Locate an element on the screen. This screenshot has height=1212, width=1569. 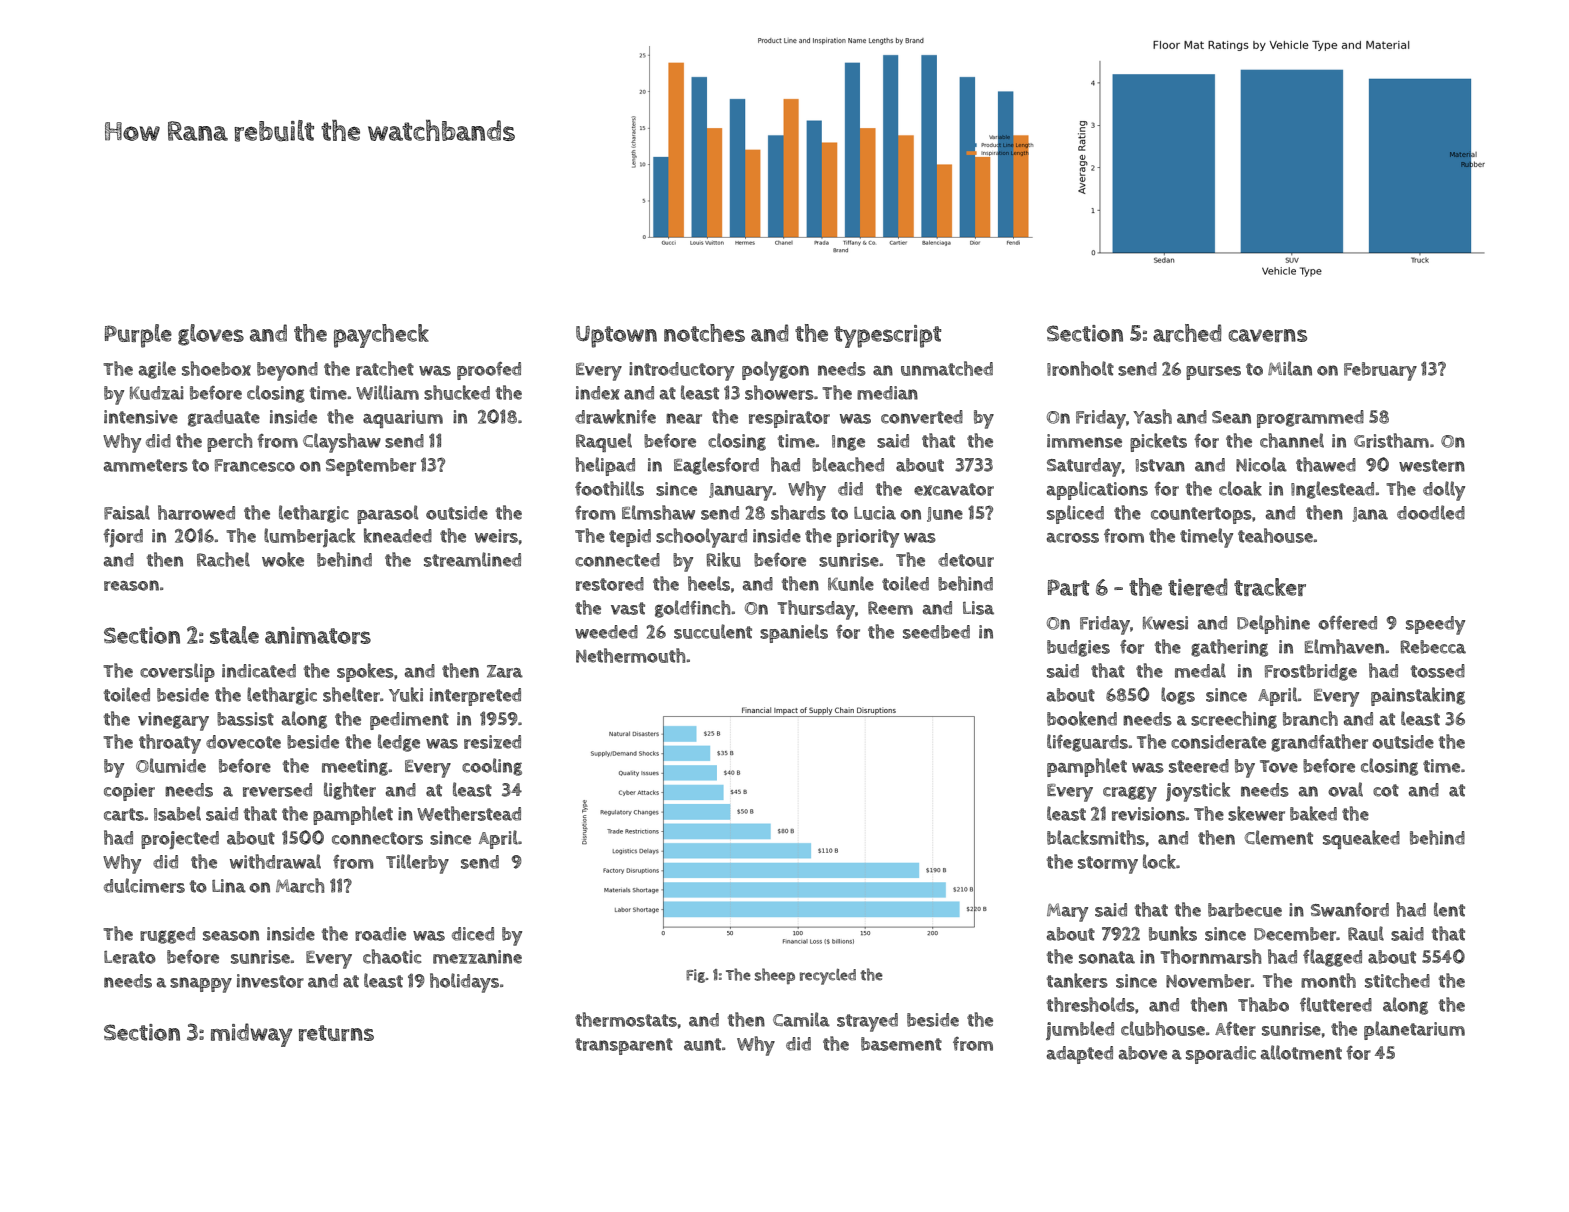
speedy is located at coordinates (1435, 625).
